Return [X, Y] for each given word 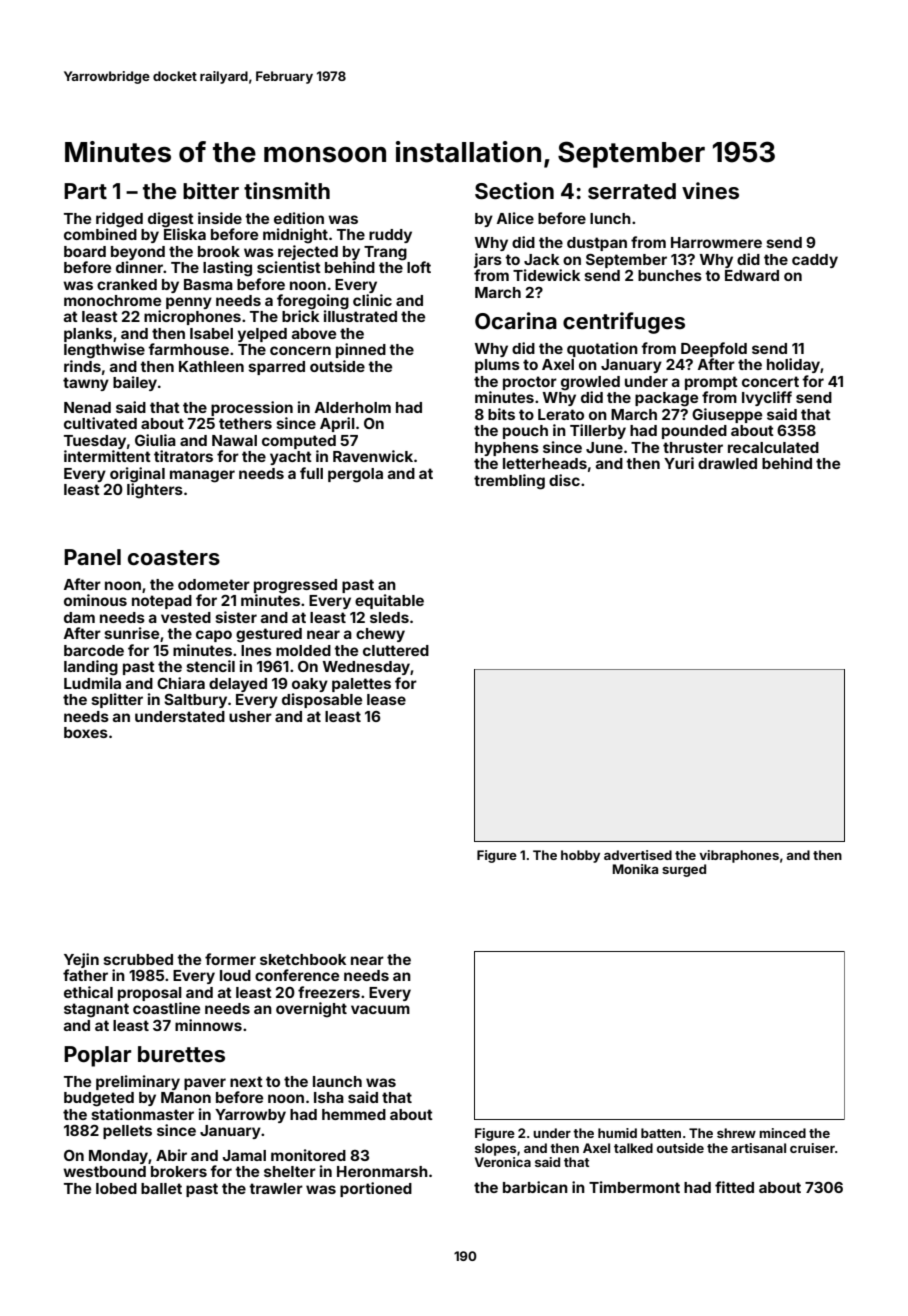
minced [782, 1133]
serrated [632, 191]
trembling [509, 482]
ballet [161, 1188]
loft [419, 267]
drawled [727, 463]
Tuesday [95, 442]
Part [85, 191]
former [230, 959]
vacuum [380, 1009]
